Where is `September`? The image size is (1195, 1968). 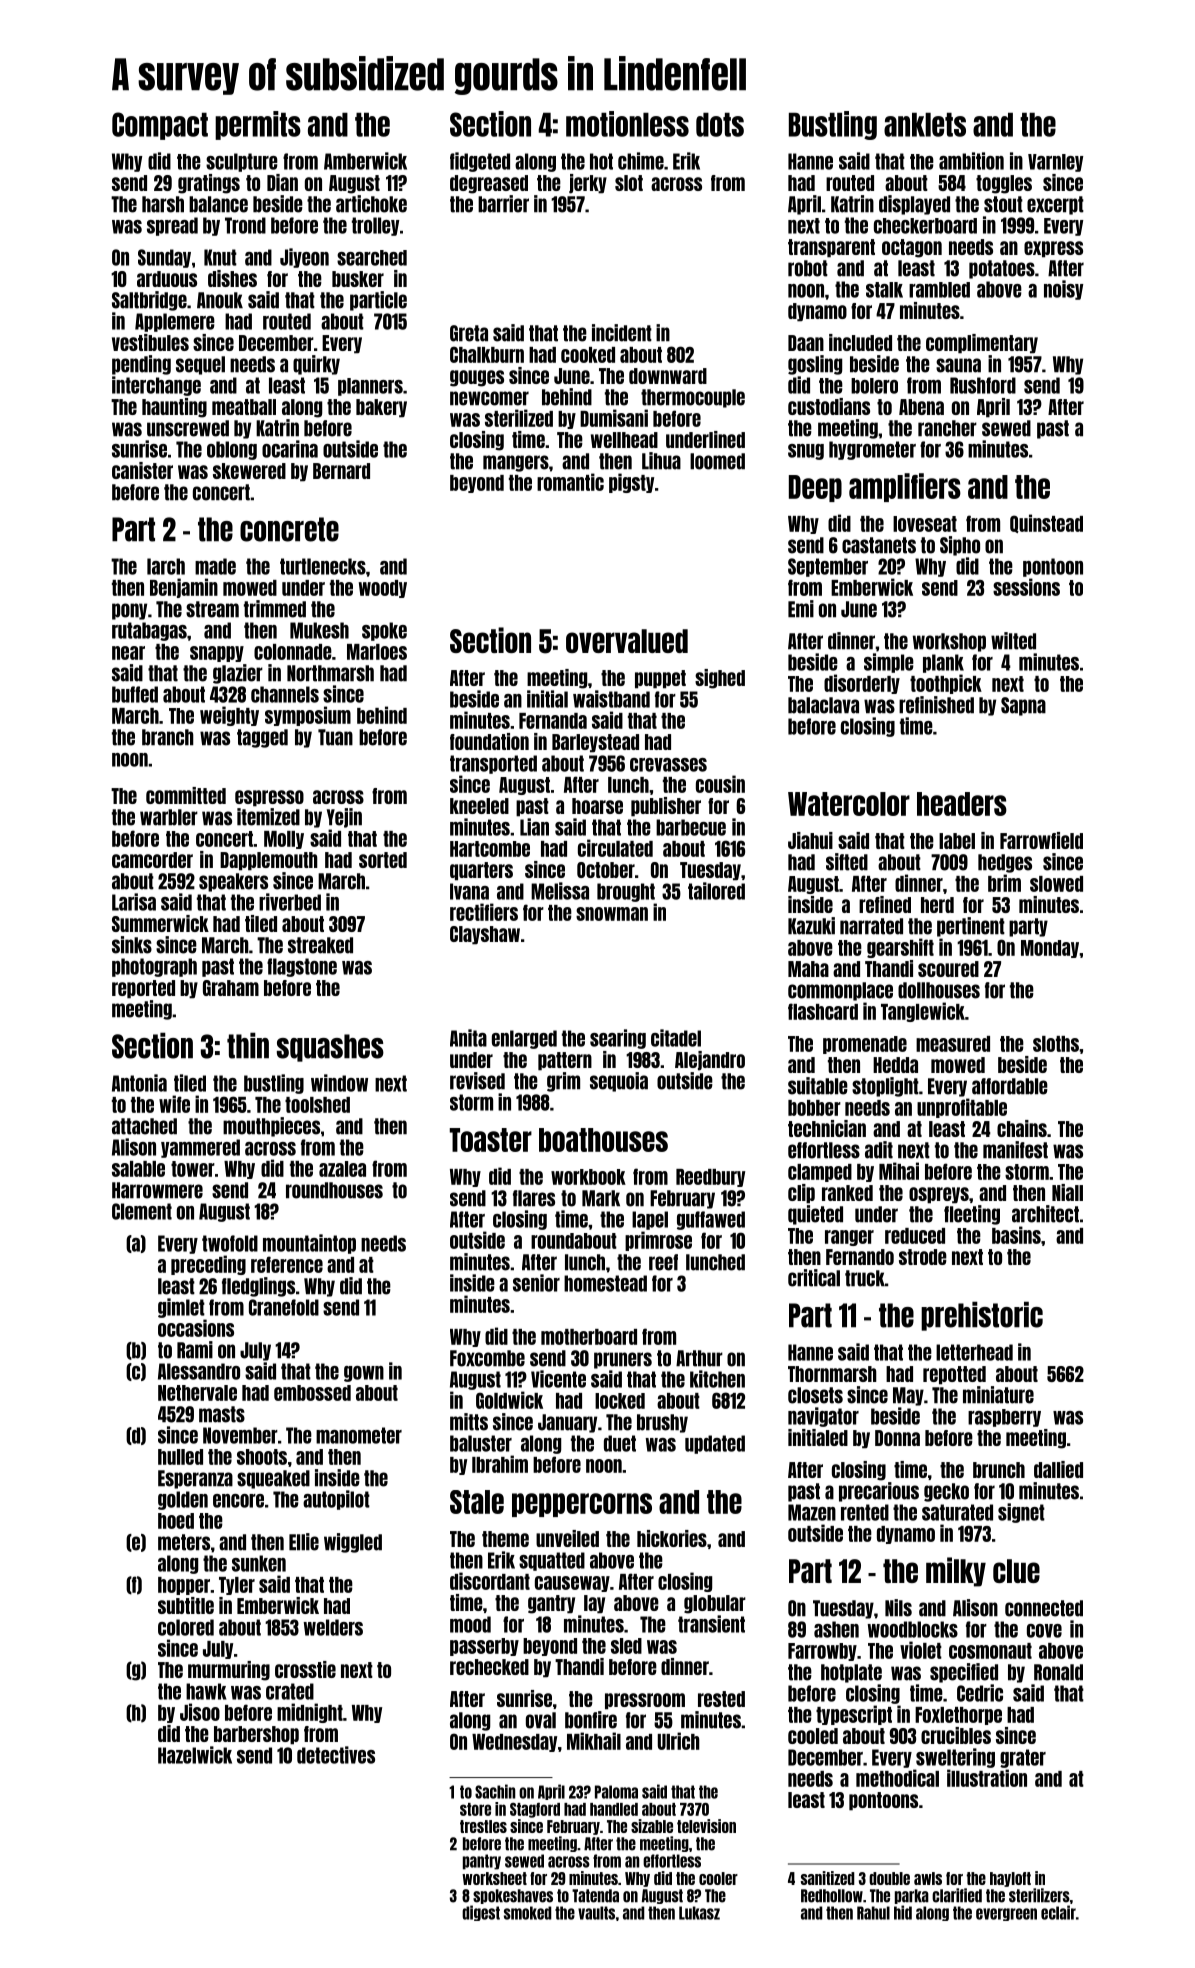
September is located at coordinates (828, 567).
